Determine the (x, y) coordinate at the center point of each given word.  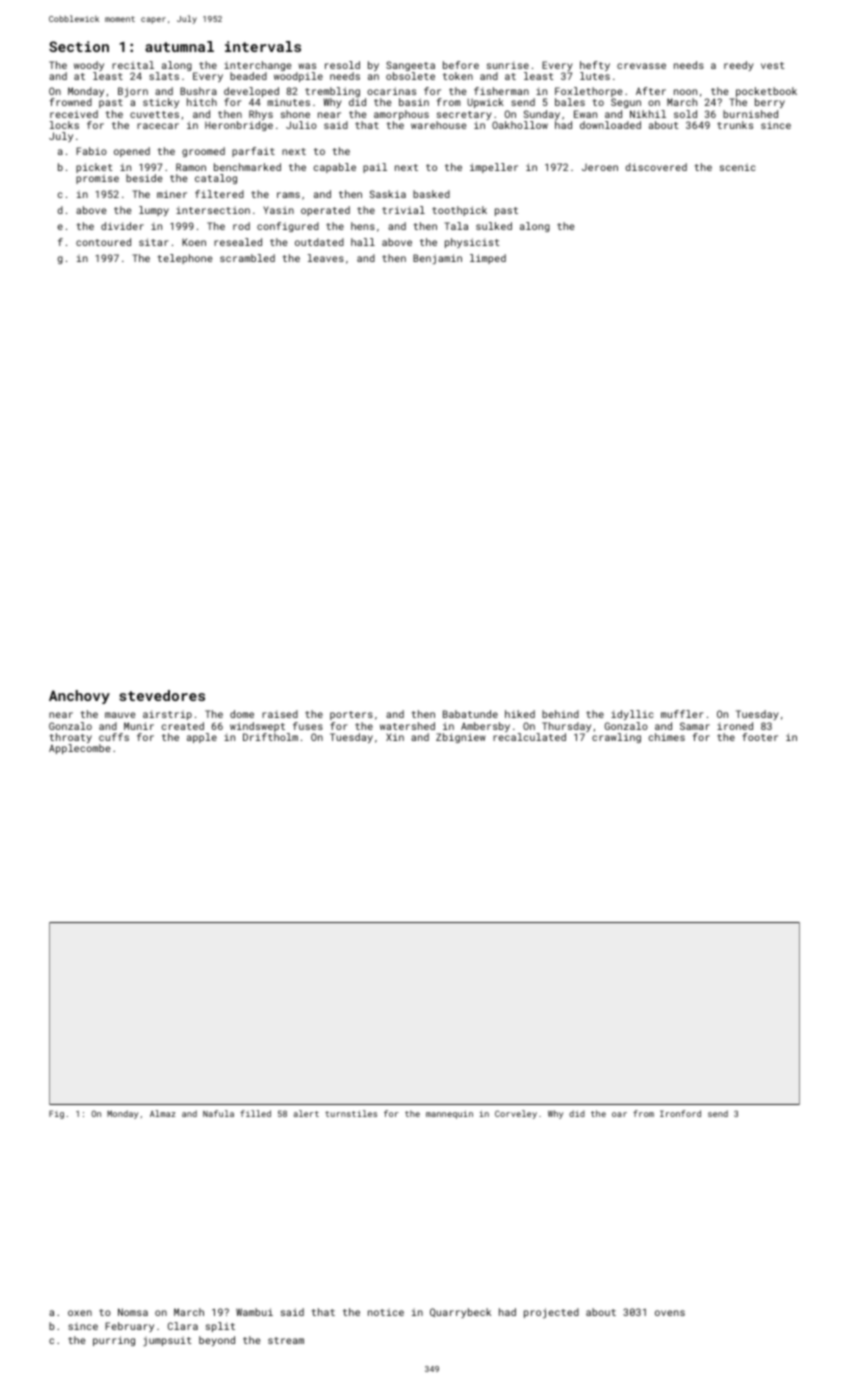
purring (114, 1341)
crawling (616, 738)
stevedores (162, 695)
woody (89, 66)
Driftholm (270, 737)
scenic (738, 167)
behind (560, 714)
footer (760, 737)
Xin (395, 737)
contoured (103, 242)
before (461, 65)
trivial (403, 210)
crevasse (641, 66)
